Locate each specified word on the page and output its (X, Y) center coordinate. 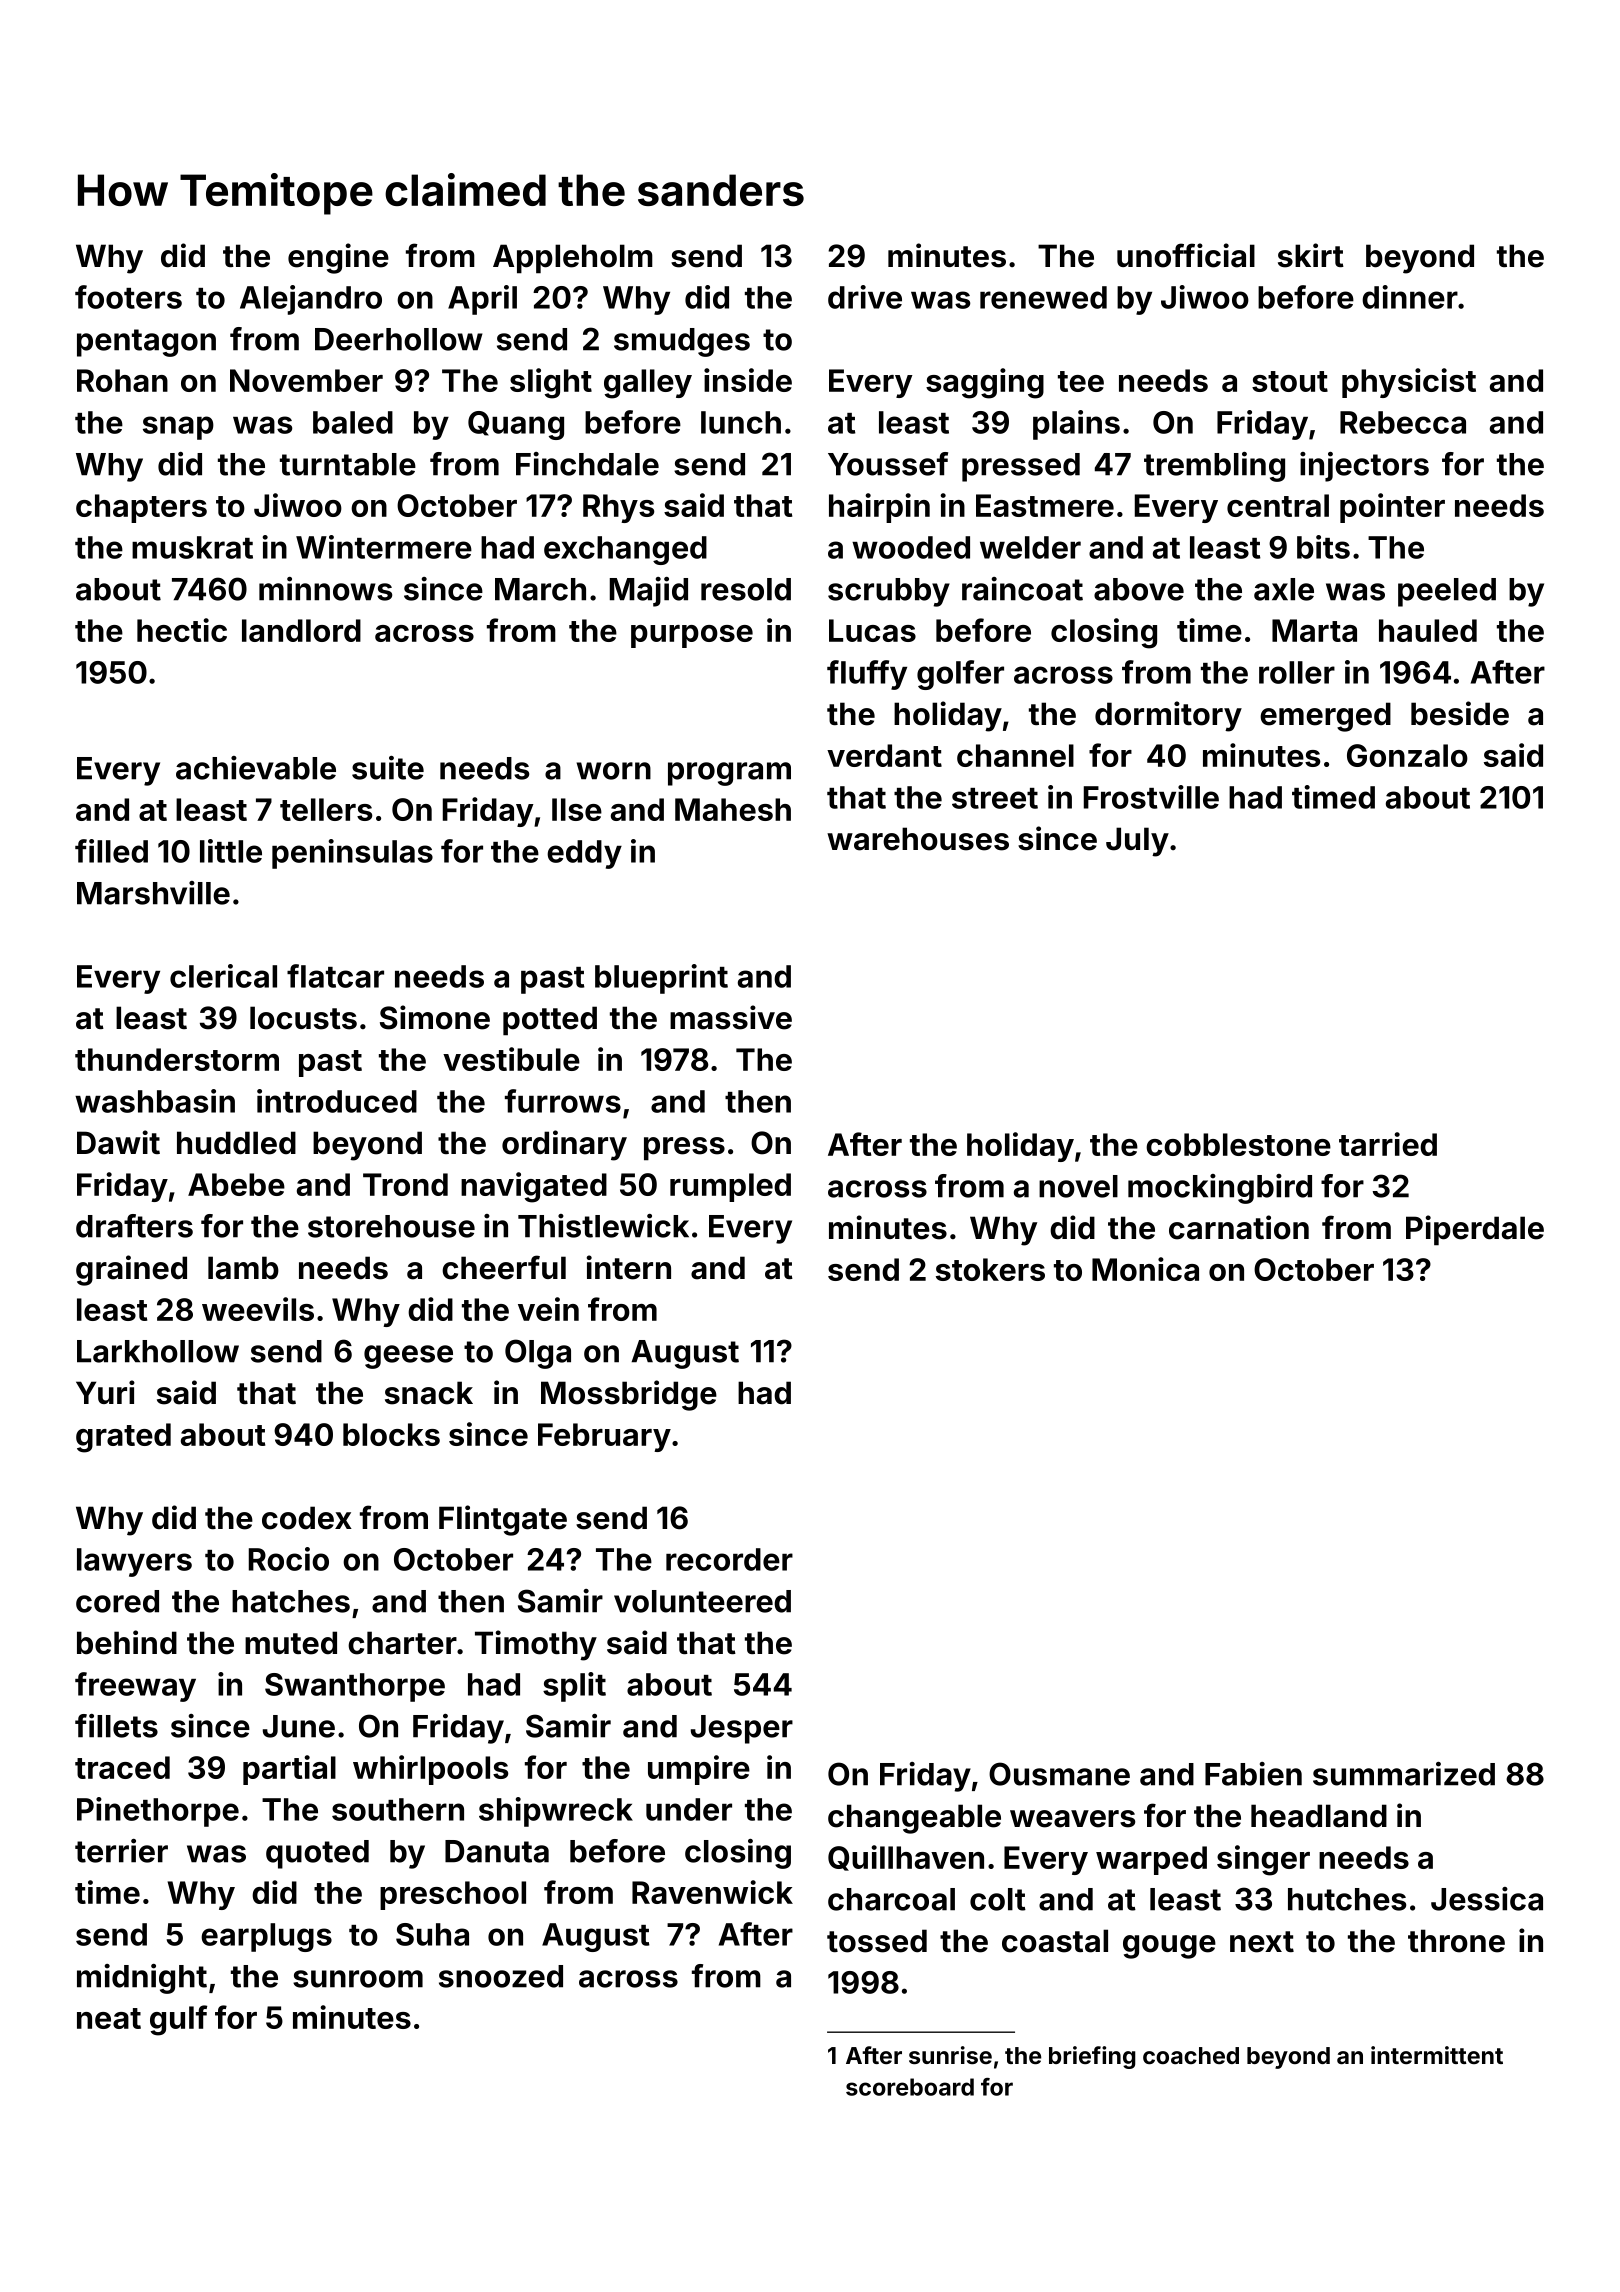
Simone (435, 1017)
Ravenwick (712, 1892)
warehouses (918, 839)
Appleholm (573, 259)
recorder (729, 1559)
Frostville (1151, 797)
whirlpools (431, 1770)
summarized (1404, 1774)
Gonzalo (1407, 755)
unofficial (1186, 255)
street (995, 798)
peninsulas (352, 854)
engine (338, 258)
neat (109, 2018)
